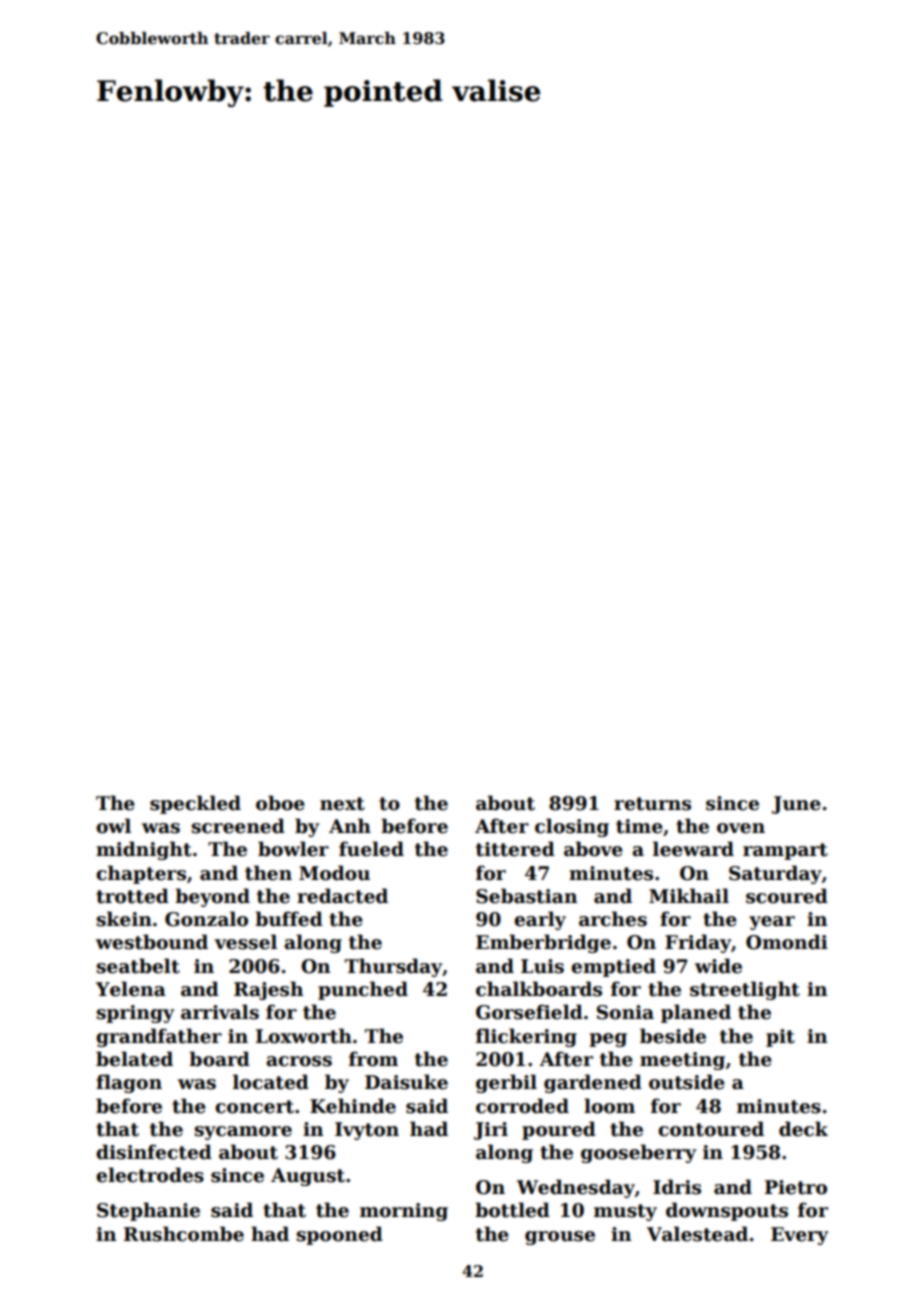  What do you see at coordinates (289, 919) in the document?
I see `buffed` at bounding box center [289, 919].
